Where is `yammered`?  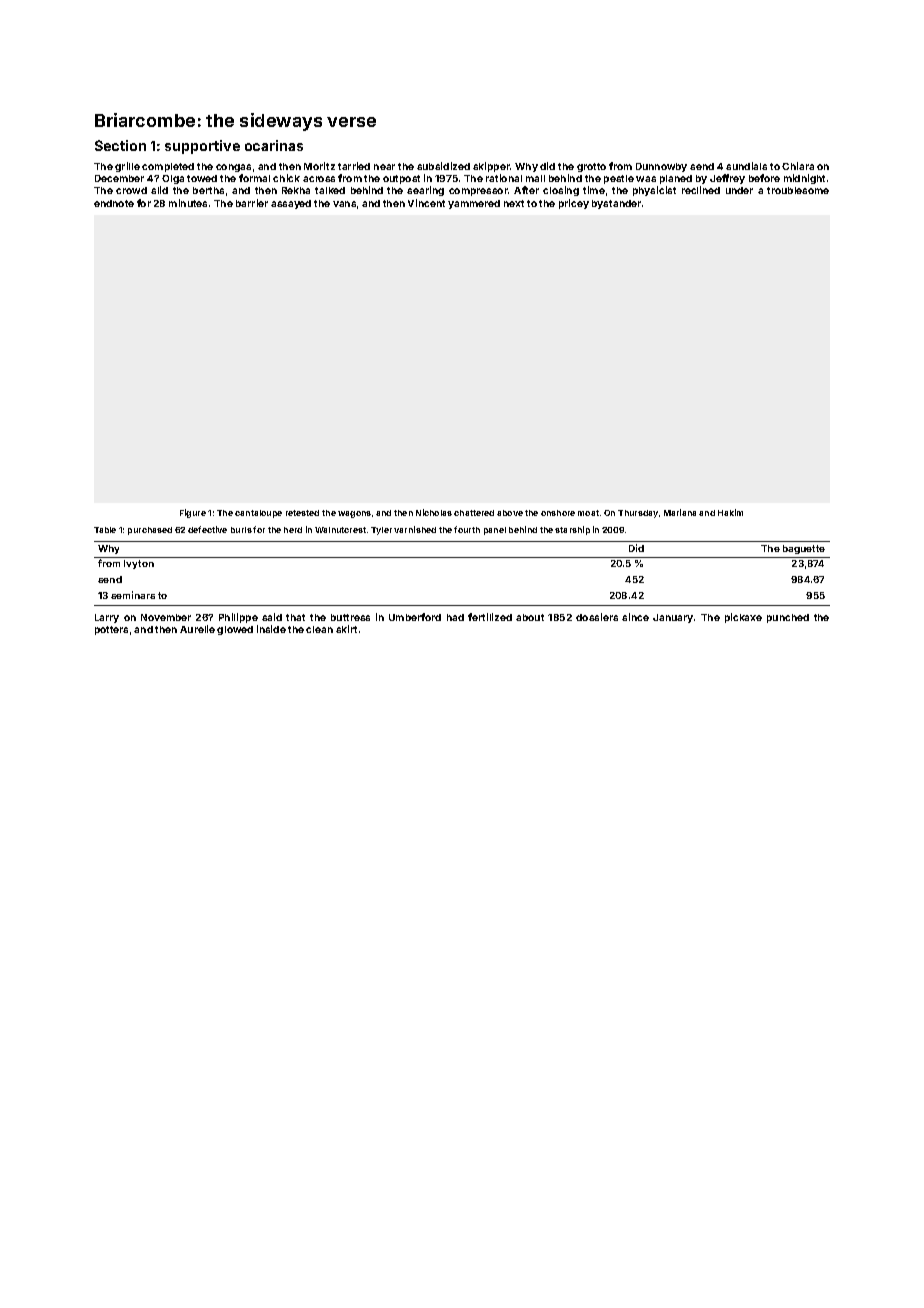 yammered is located at coordinates (474, 204).
